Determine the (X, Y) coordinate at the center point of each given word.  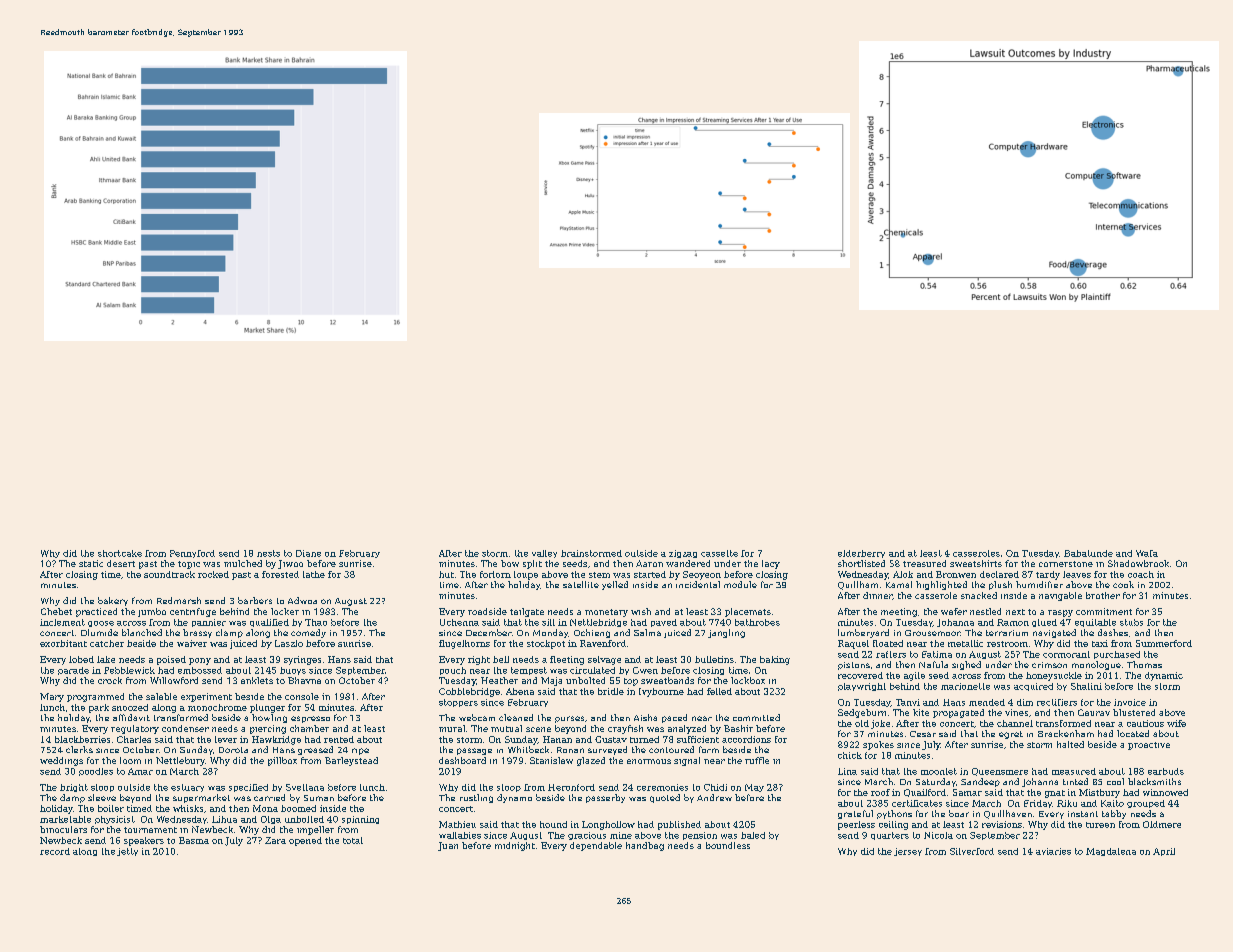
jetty (127, 852)
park (99, 708)
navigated (1054, 633)
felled (719, 691)
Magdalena (1111, 852)
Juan (448, 846)
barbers (255, 600)
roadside (487, 611)
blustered (1134, 712)
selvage (604, 660)
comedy (308, 633)
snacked (979, 595)
